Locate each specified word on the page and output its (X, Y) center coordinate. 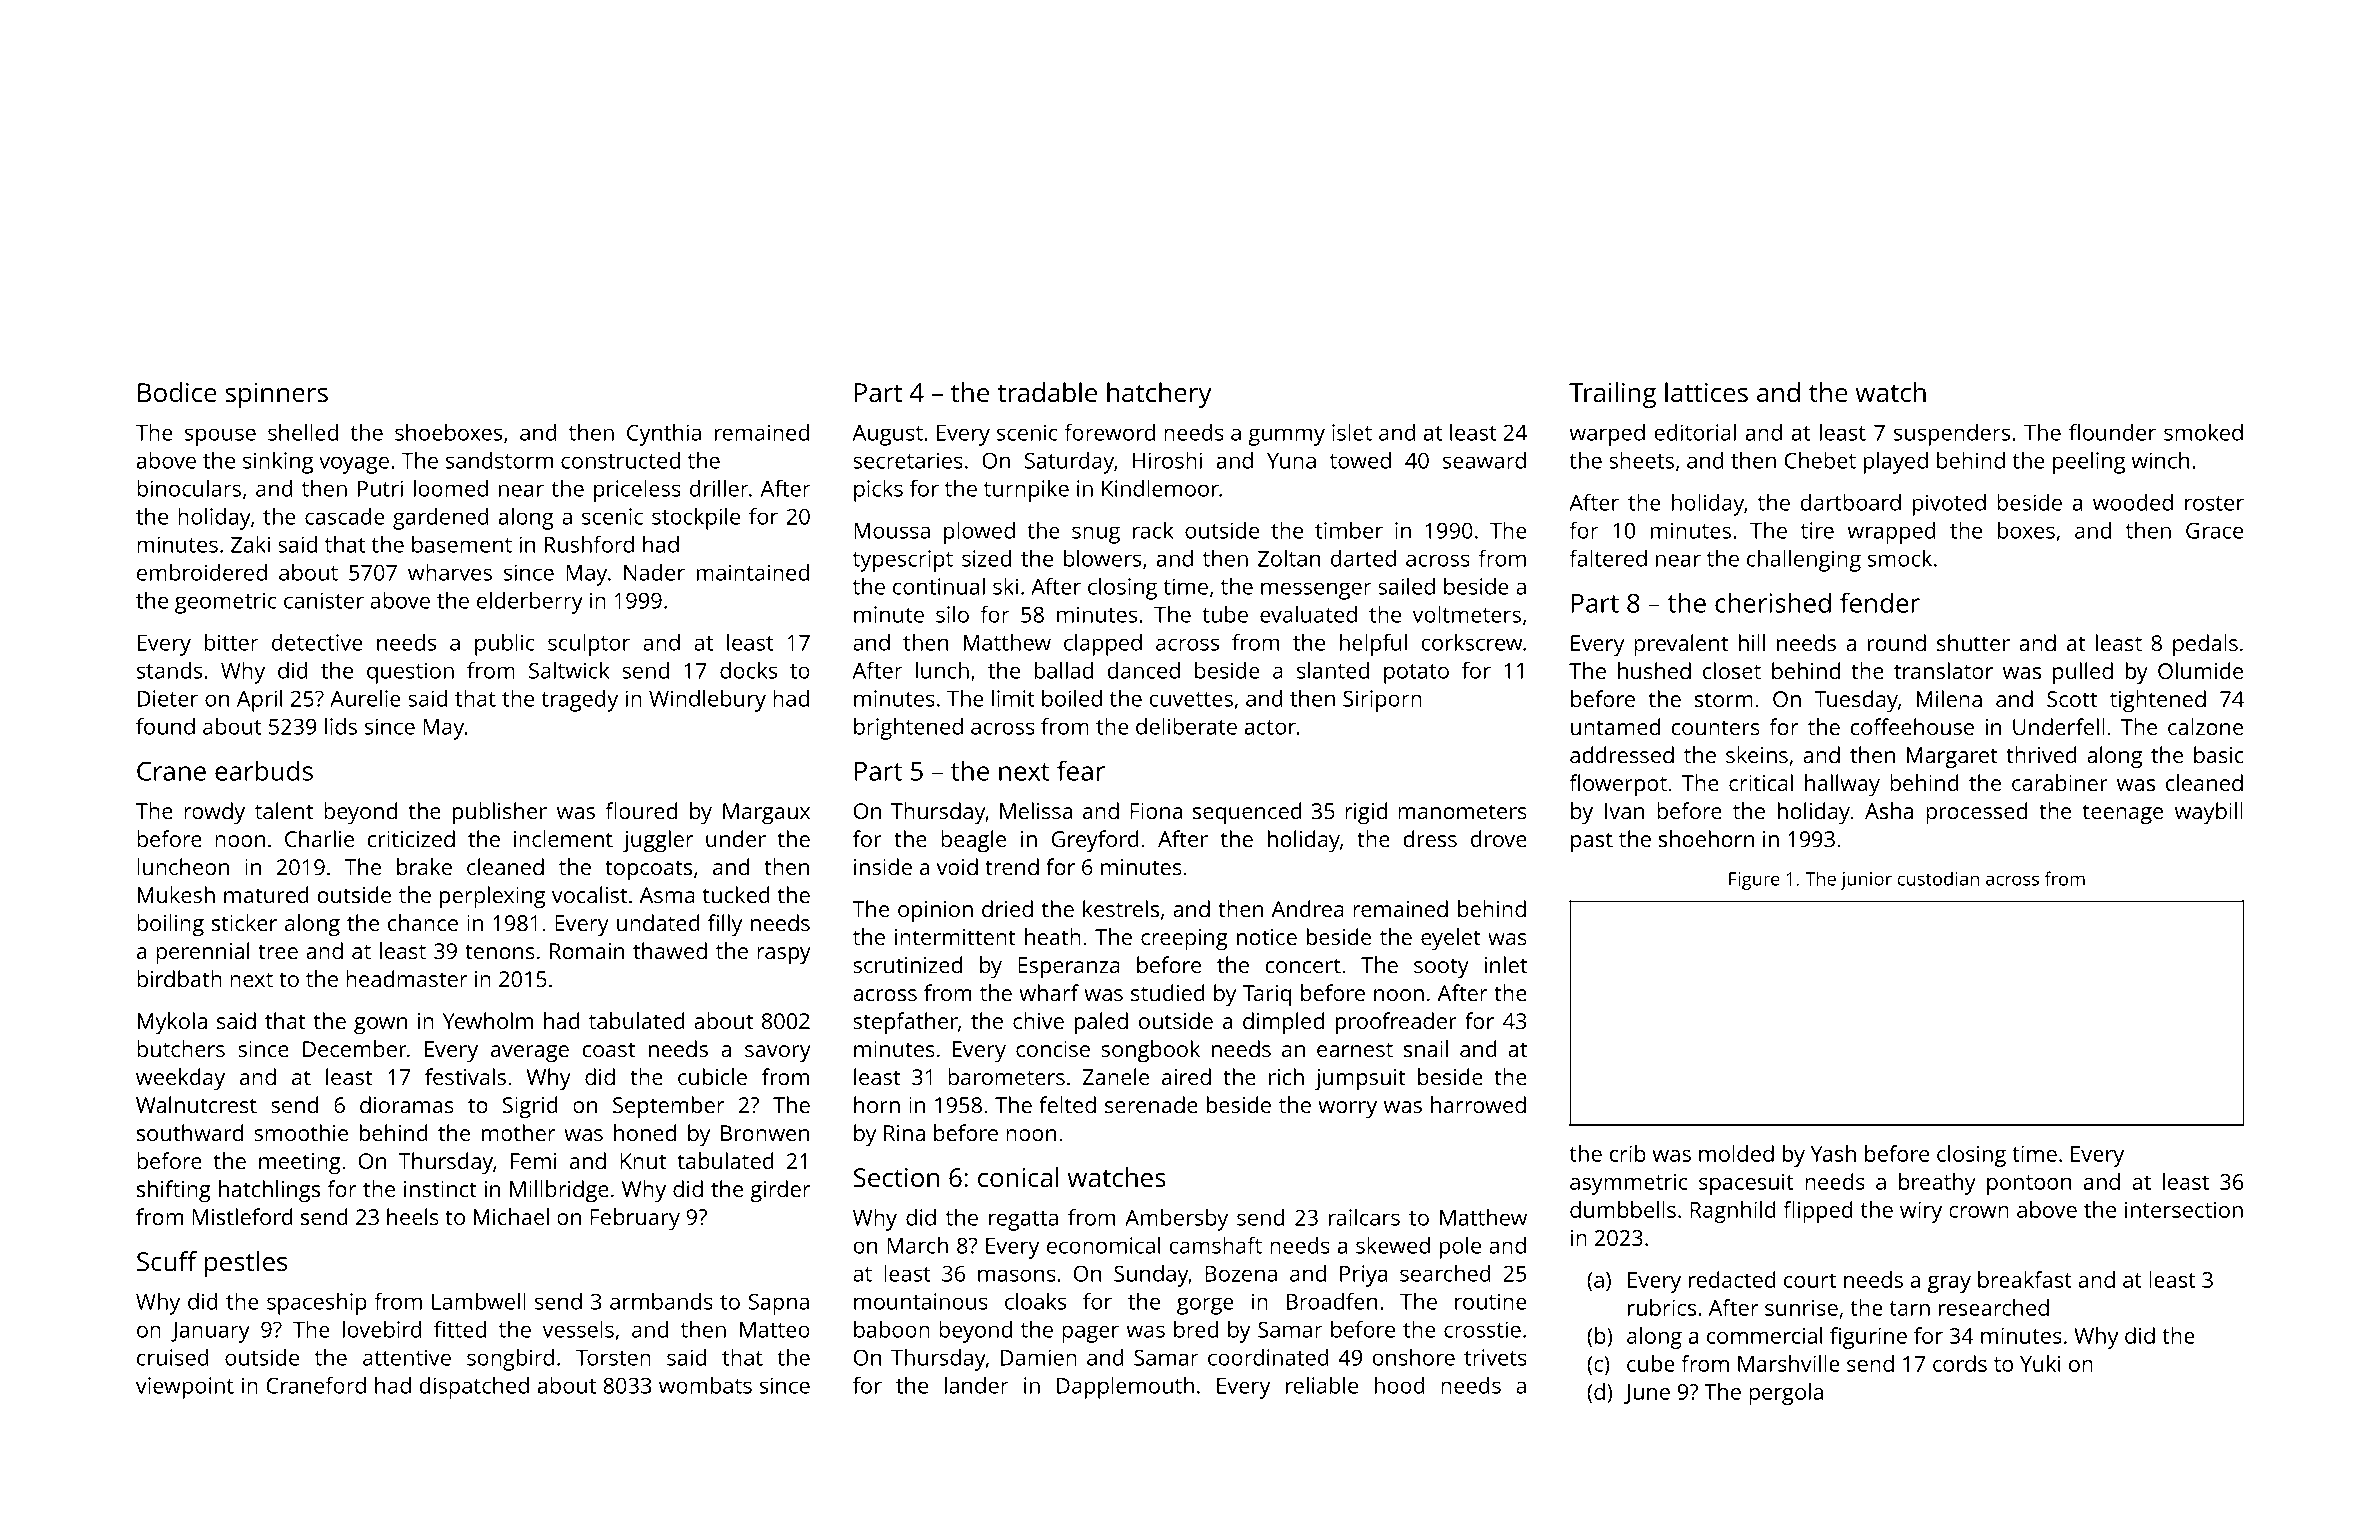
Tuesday (1856, 701)
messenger (1316, 591)
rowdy (214, 813)
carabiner (2060, 782)
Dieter (168, 698)
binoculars (189, 488)
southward (190, 1132)
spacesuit (1746, 1184)
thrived (2041, 754)
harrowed (1478, 1104)
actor (1270, 727)
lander (977, 1385)
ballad (1064, 670)
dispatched (474, 1388)
